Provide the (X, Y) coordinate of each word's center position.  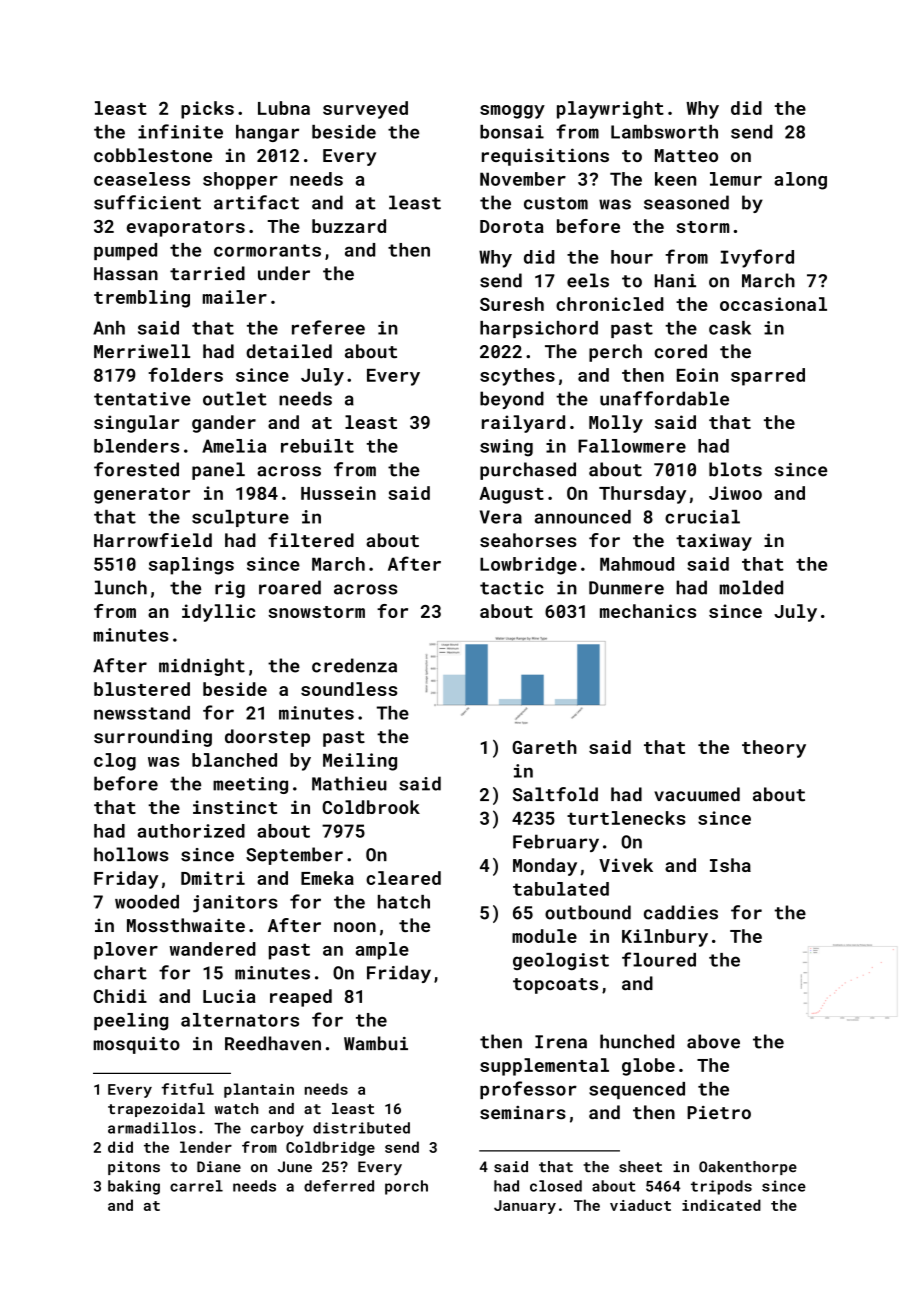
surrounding (153, 738)
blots (735, 469)
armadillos (152, 1128)
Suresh (512, 304)
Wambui (376, 1043)
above (713, 1041)
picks (207, 110)
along (800, 181)
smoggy (512, 112)
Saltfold (555, 794)
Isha (730, 865)
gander (224, 424)
